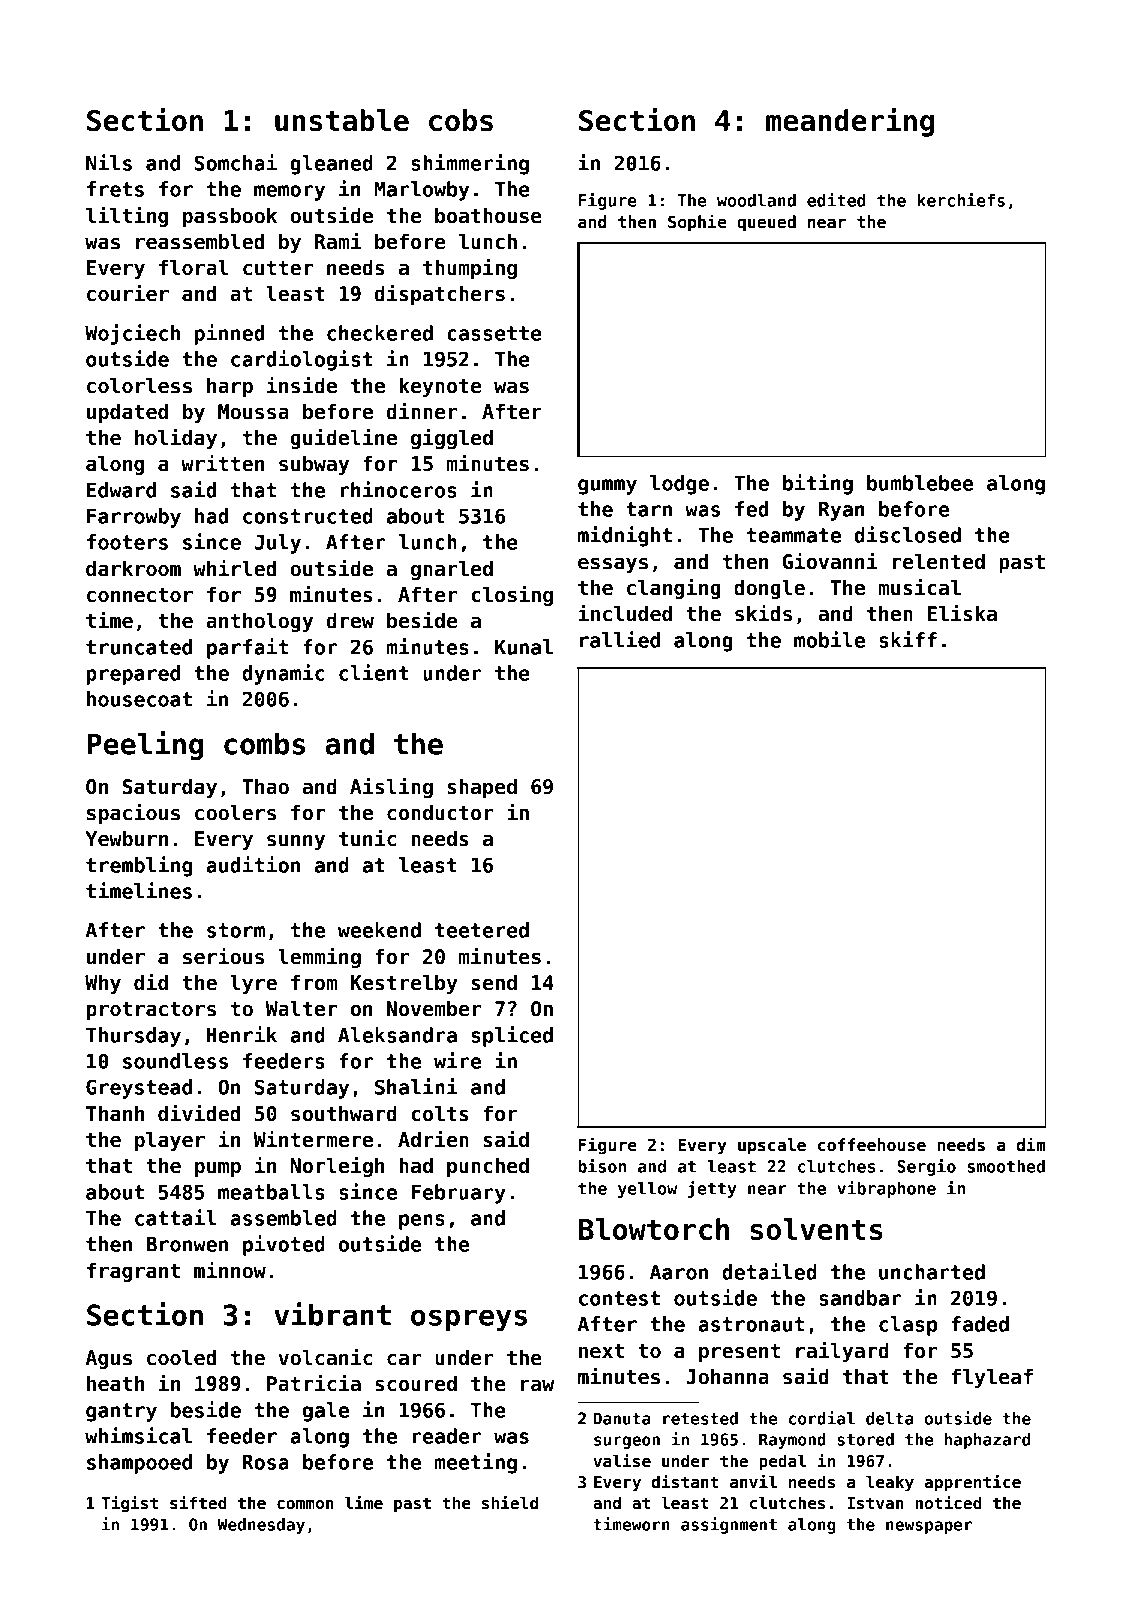  I want to click on unstable, so click(342, 120).
